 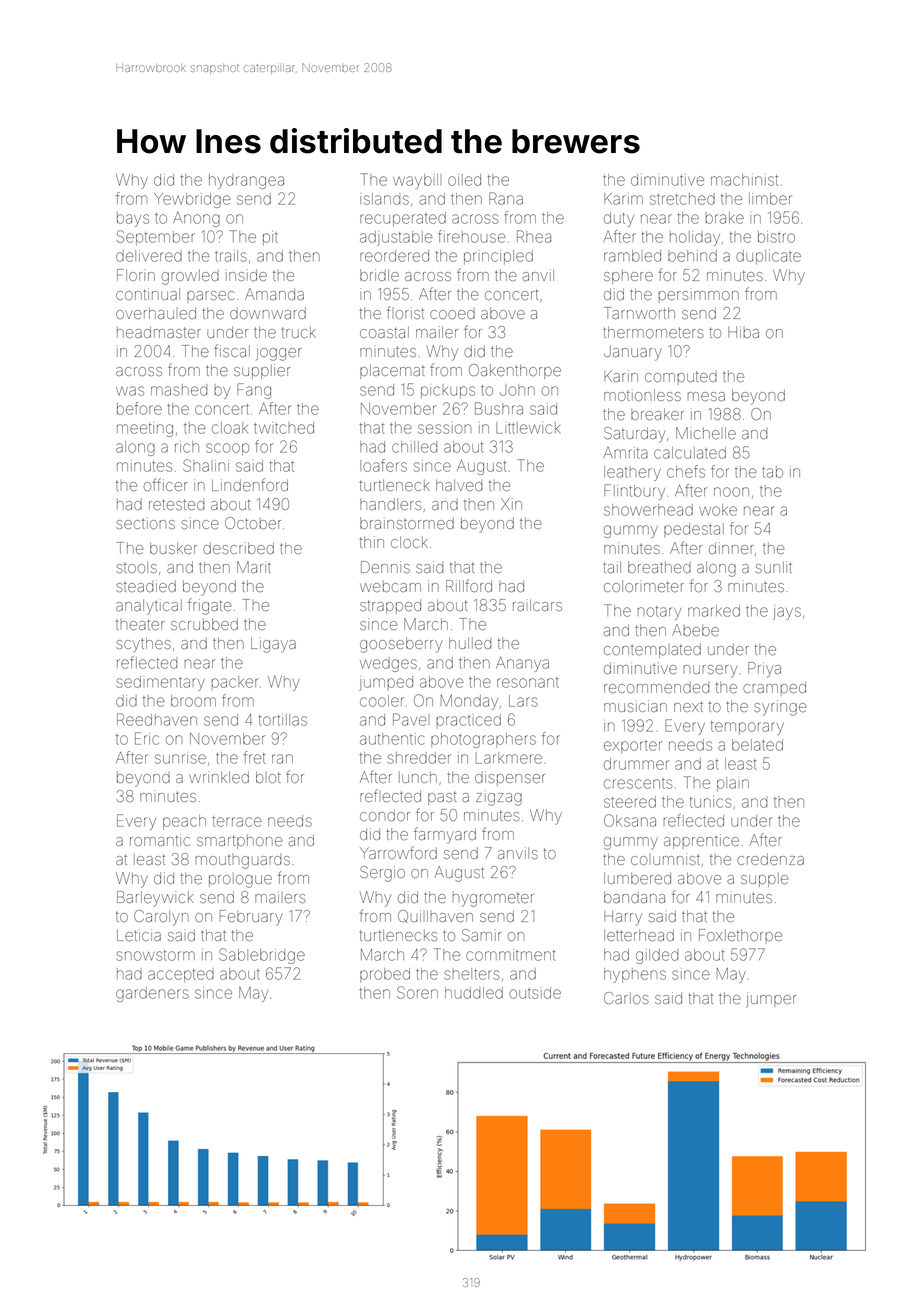 I want to click on bridle, so click(x=379, y=275).
